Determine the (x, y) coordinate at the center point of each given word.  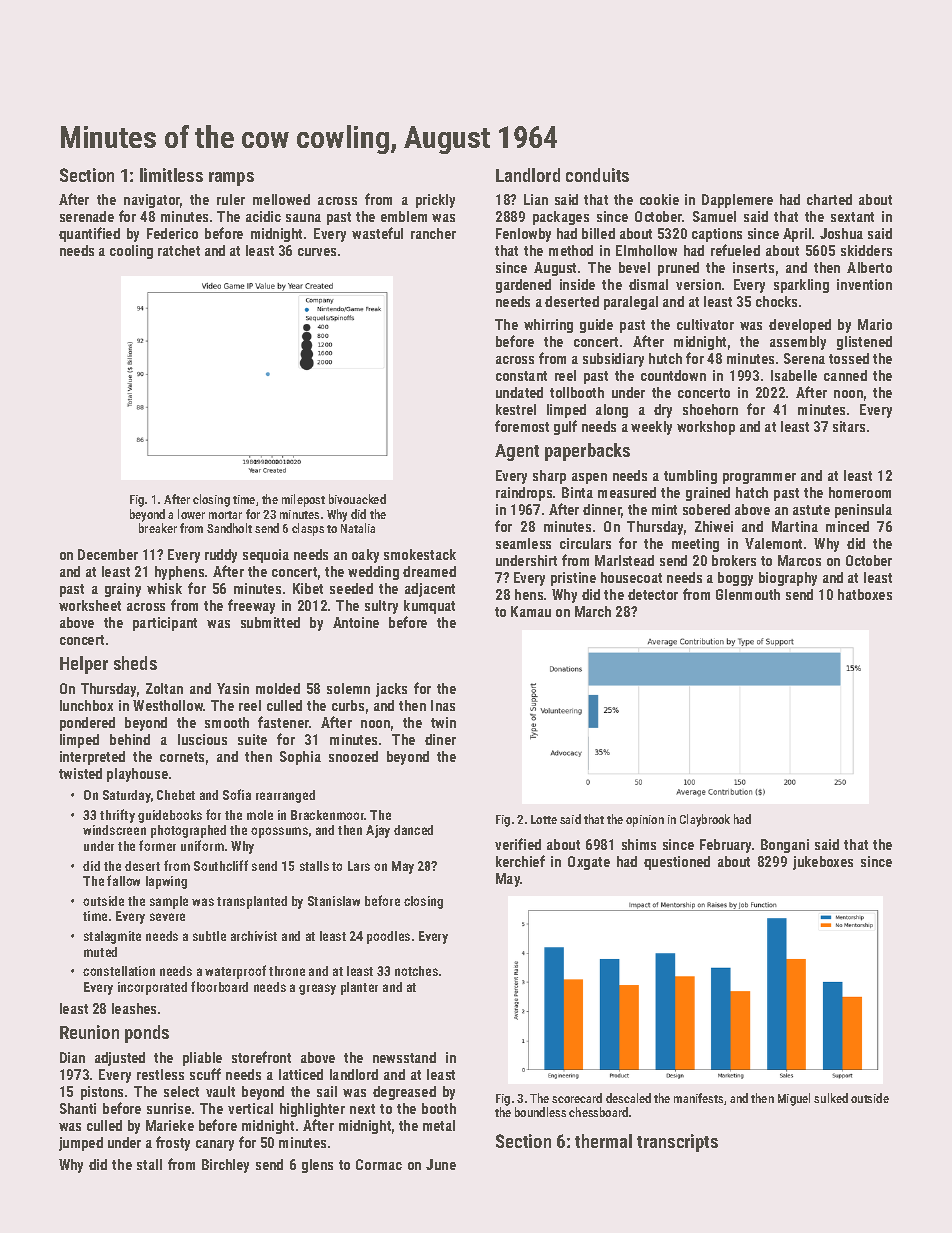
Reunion (89, 1032)
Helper (84, 665)
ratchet (179, 250)
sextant (852, 217)
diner (440, 739)
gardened (523, 286)
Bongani (785, 846)
